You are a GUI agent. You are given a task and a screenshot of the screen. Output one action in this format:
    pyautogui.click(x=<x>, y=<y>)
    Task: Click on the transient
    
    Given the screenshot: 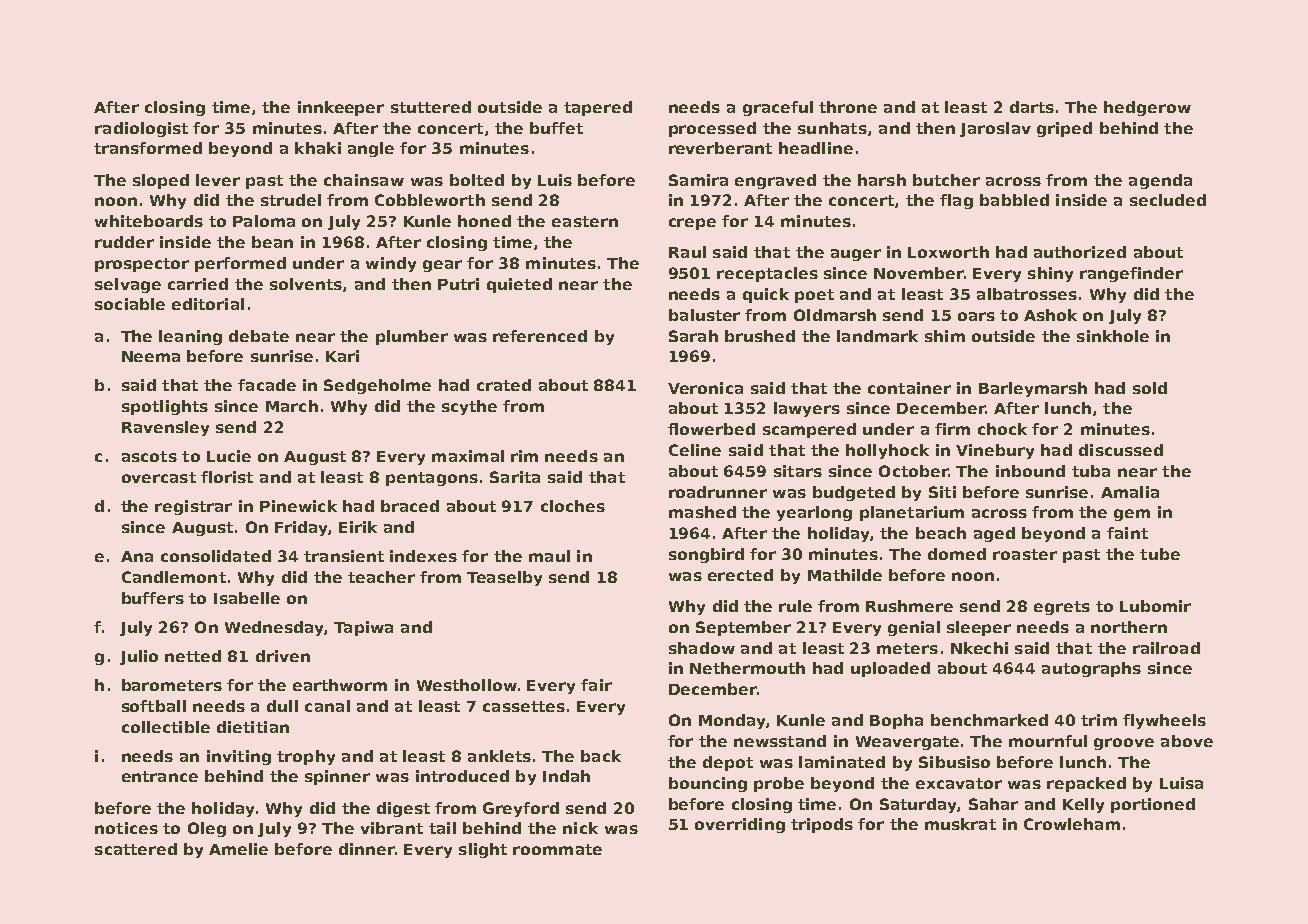 What is the action you would take?
    pyautogui.click(x=344, y=556)
